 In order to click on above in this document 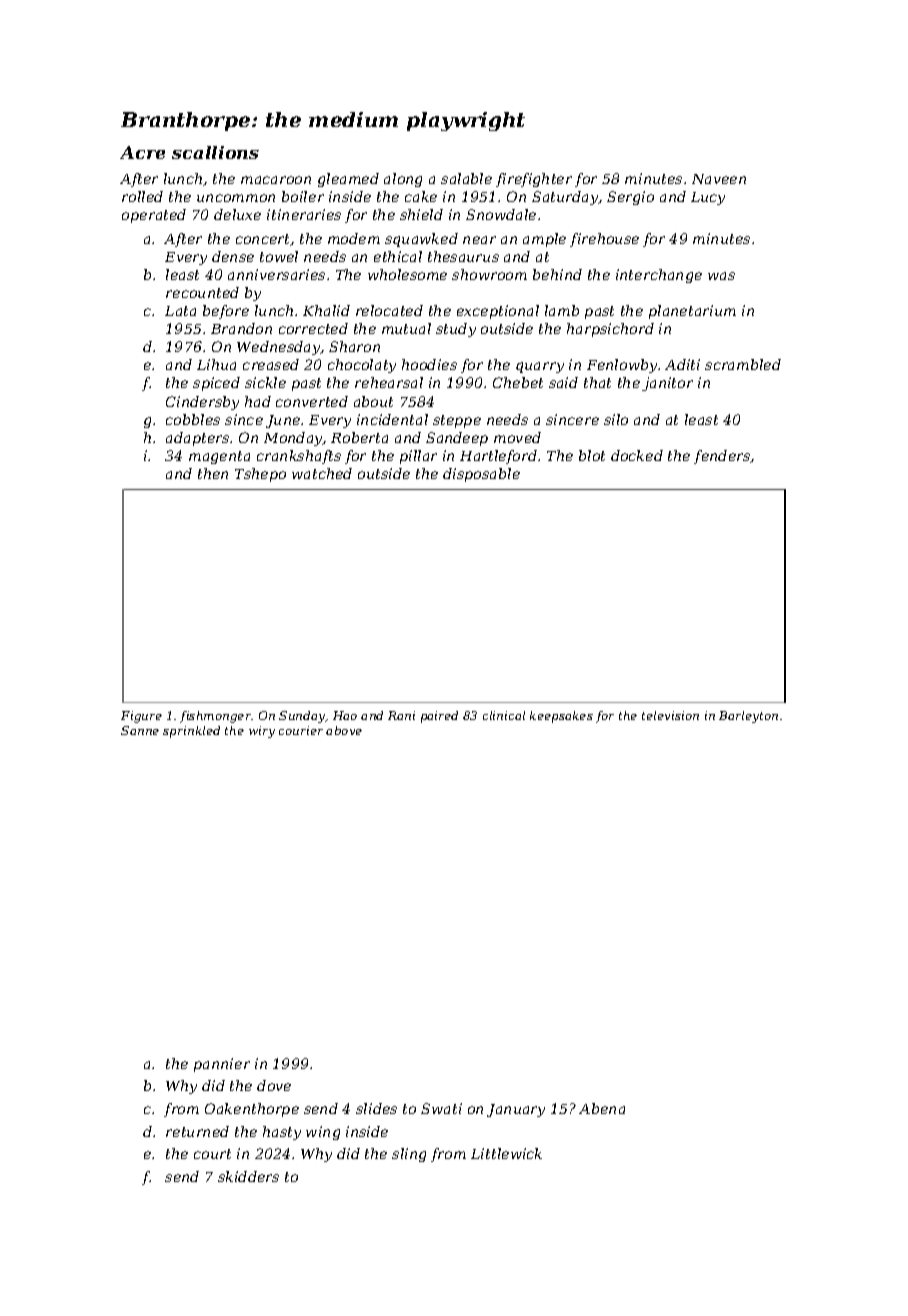, I will do `click(344, 730)`.
